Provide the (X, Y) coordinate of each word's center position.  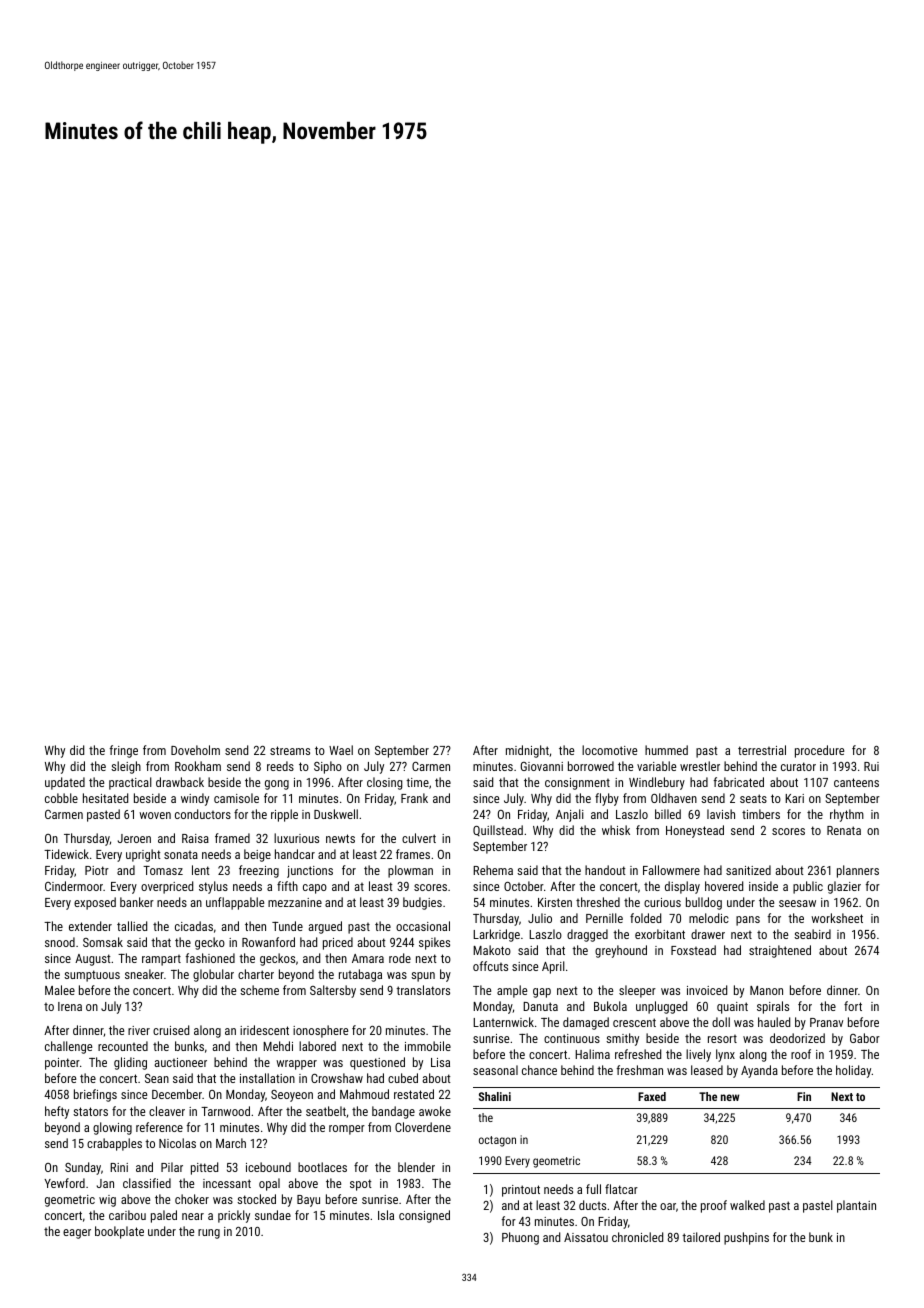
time (417, 782)
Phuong (520, 1238)
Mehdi (278, 1046)
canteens (856, 782)
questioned (377, 1063)
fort (853, 1006)
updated (65, 783)
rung (209, 1234)
